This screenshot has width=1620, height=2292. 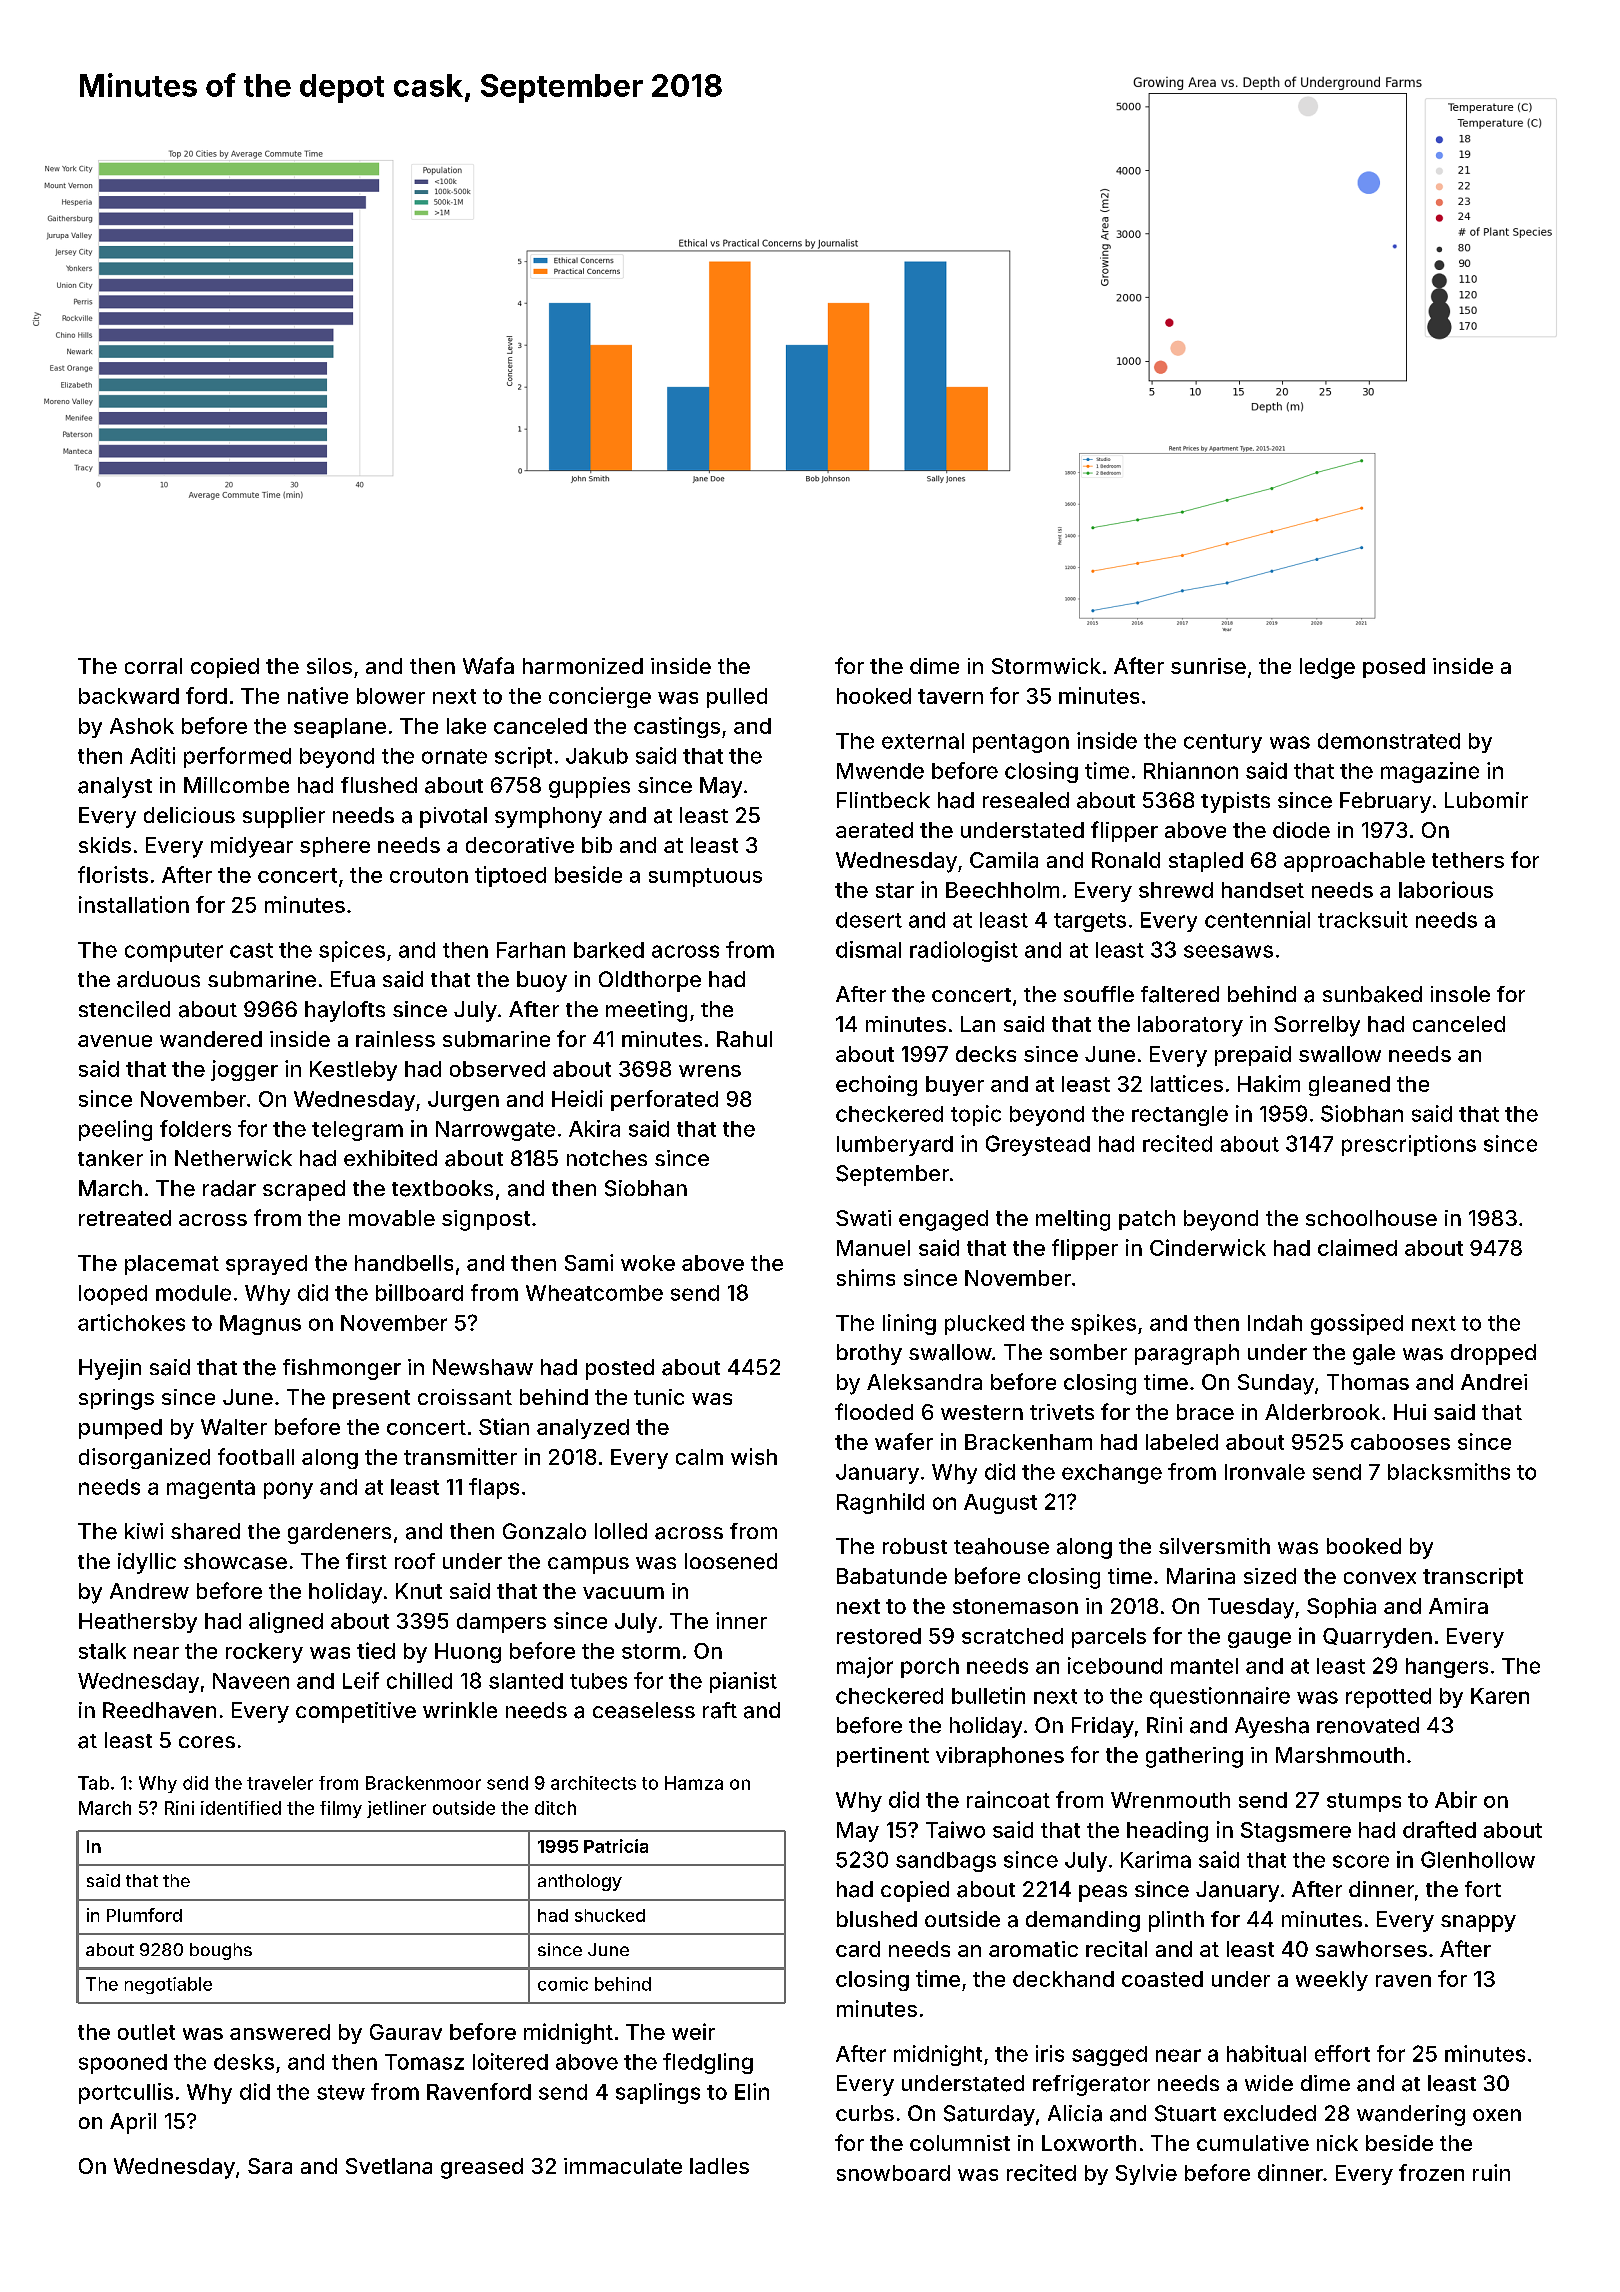 What do you see at coordinates (1038, 1145) in the screenshot?
I see `Greystead` at bounding box center [1038, 1145].
